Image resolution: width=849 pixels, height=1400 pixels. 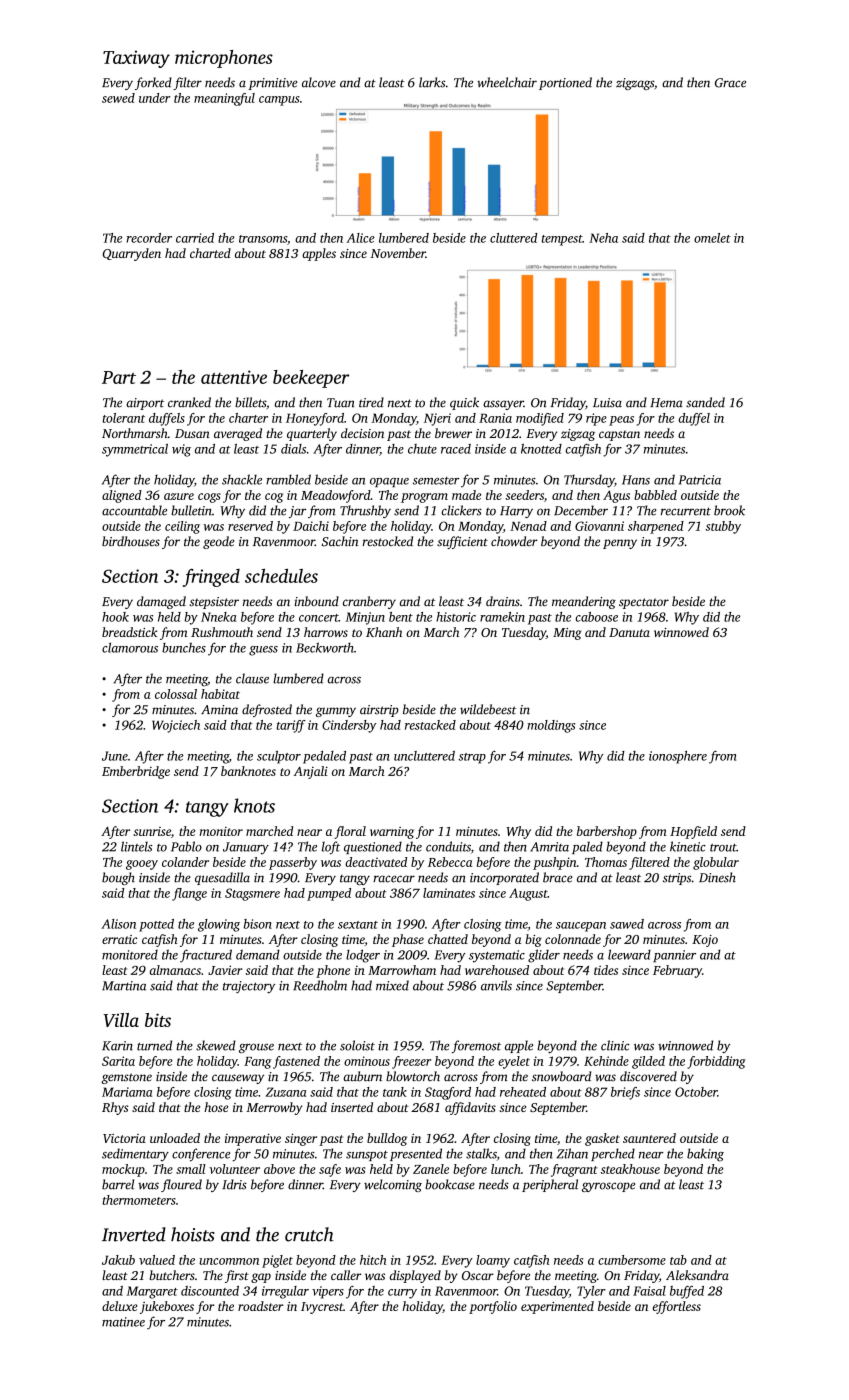 I want to click on brace, so click(x=557, y=877).
